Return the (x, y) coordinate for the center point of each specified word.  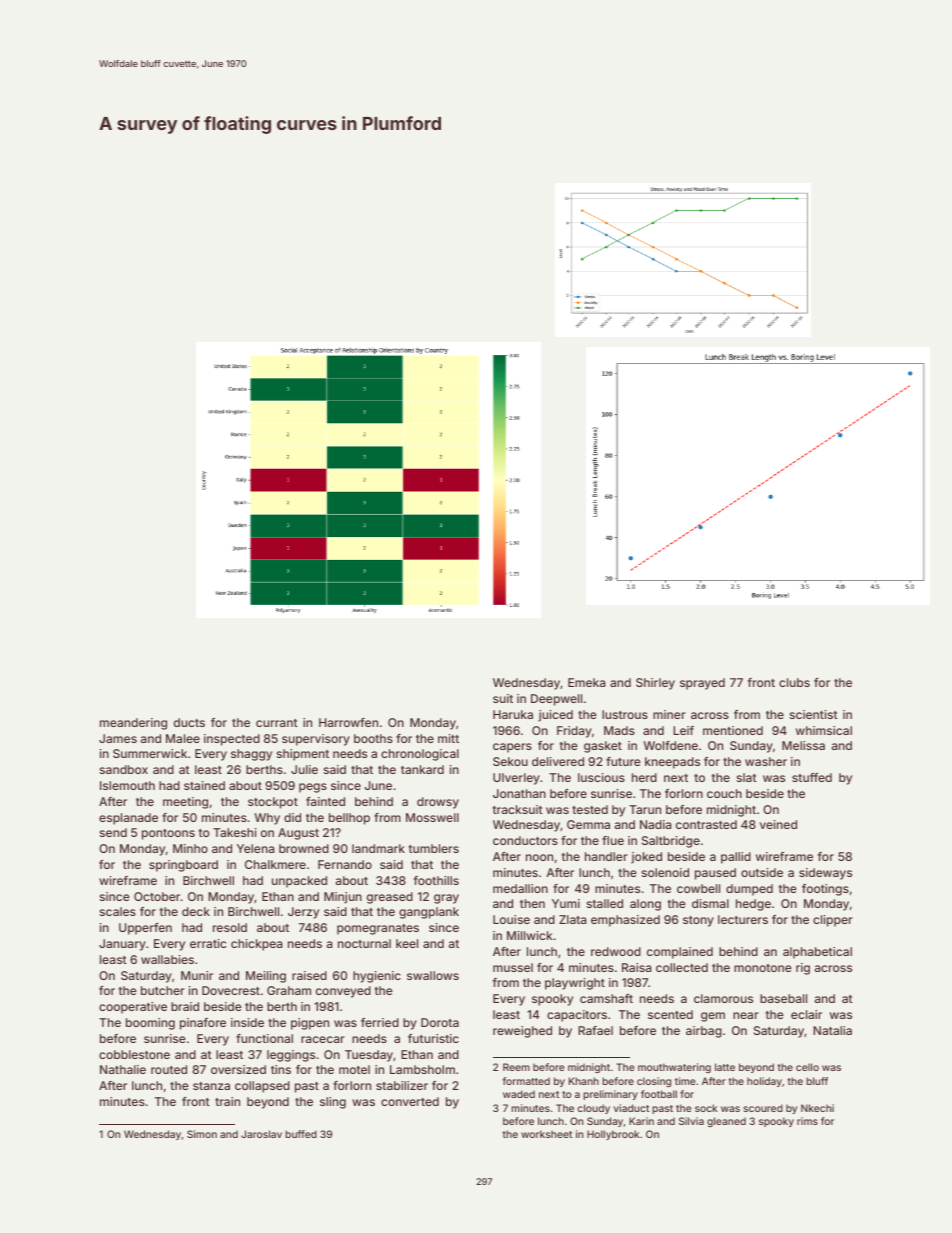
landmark (378, 848)
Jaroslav (261, 1134)
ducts (189, 722)
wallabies (167, 959)
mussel (513, 967)
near (746, 1015)
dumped (749, 890)
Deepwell (556, 700)
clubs (794, 682)
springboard (183, 866)
